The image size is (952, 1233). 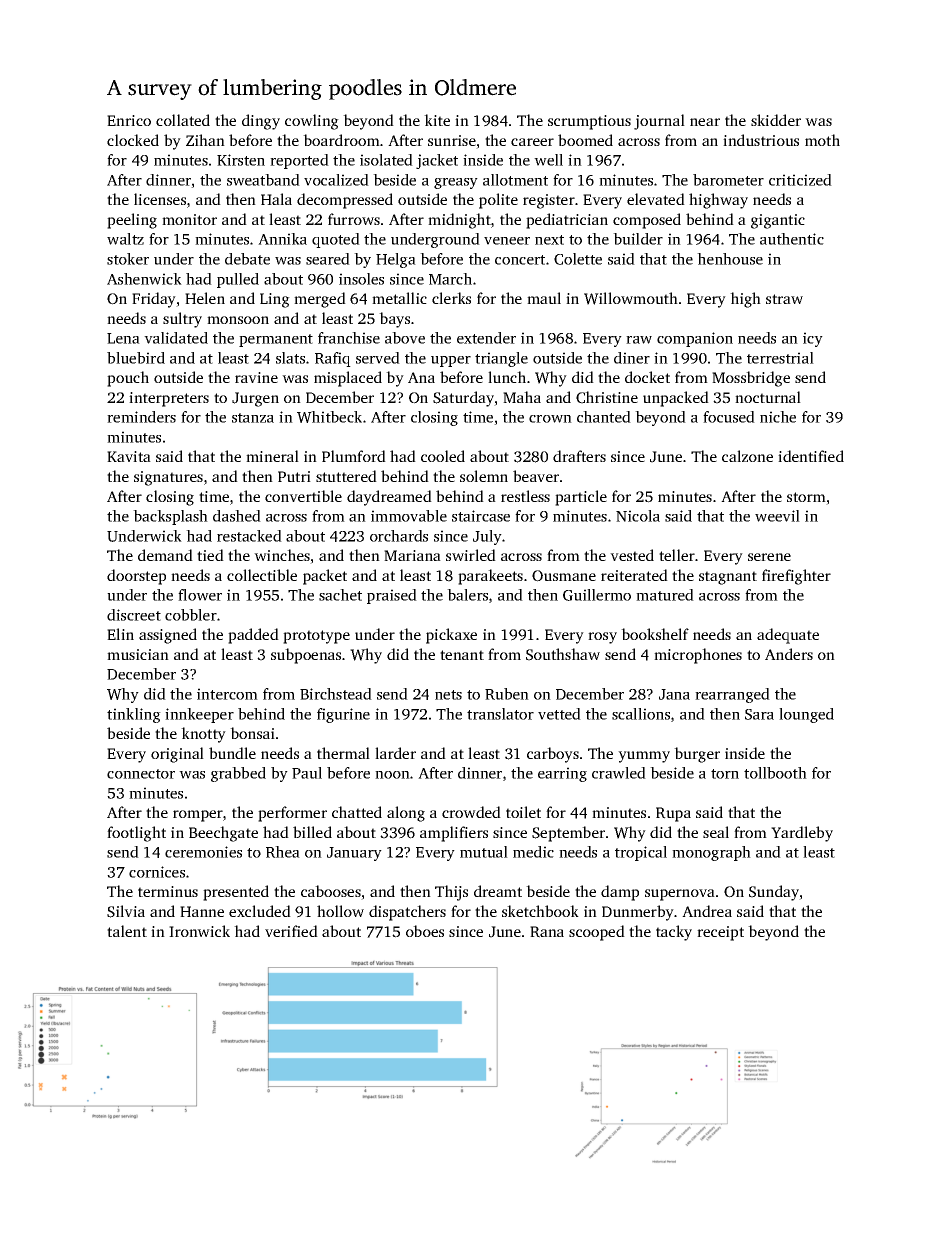 I want to click on cornices, so click(x=157, y=872).
